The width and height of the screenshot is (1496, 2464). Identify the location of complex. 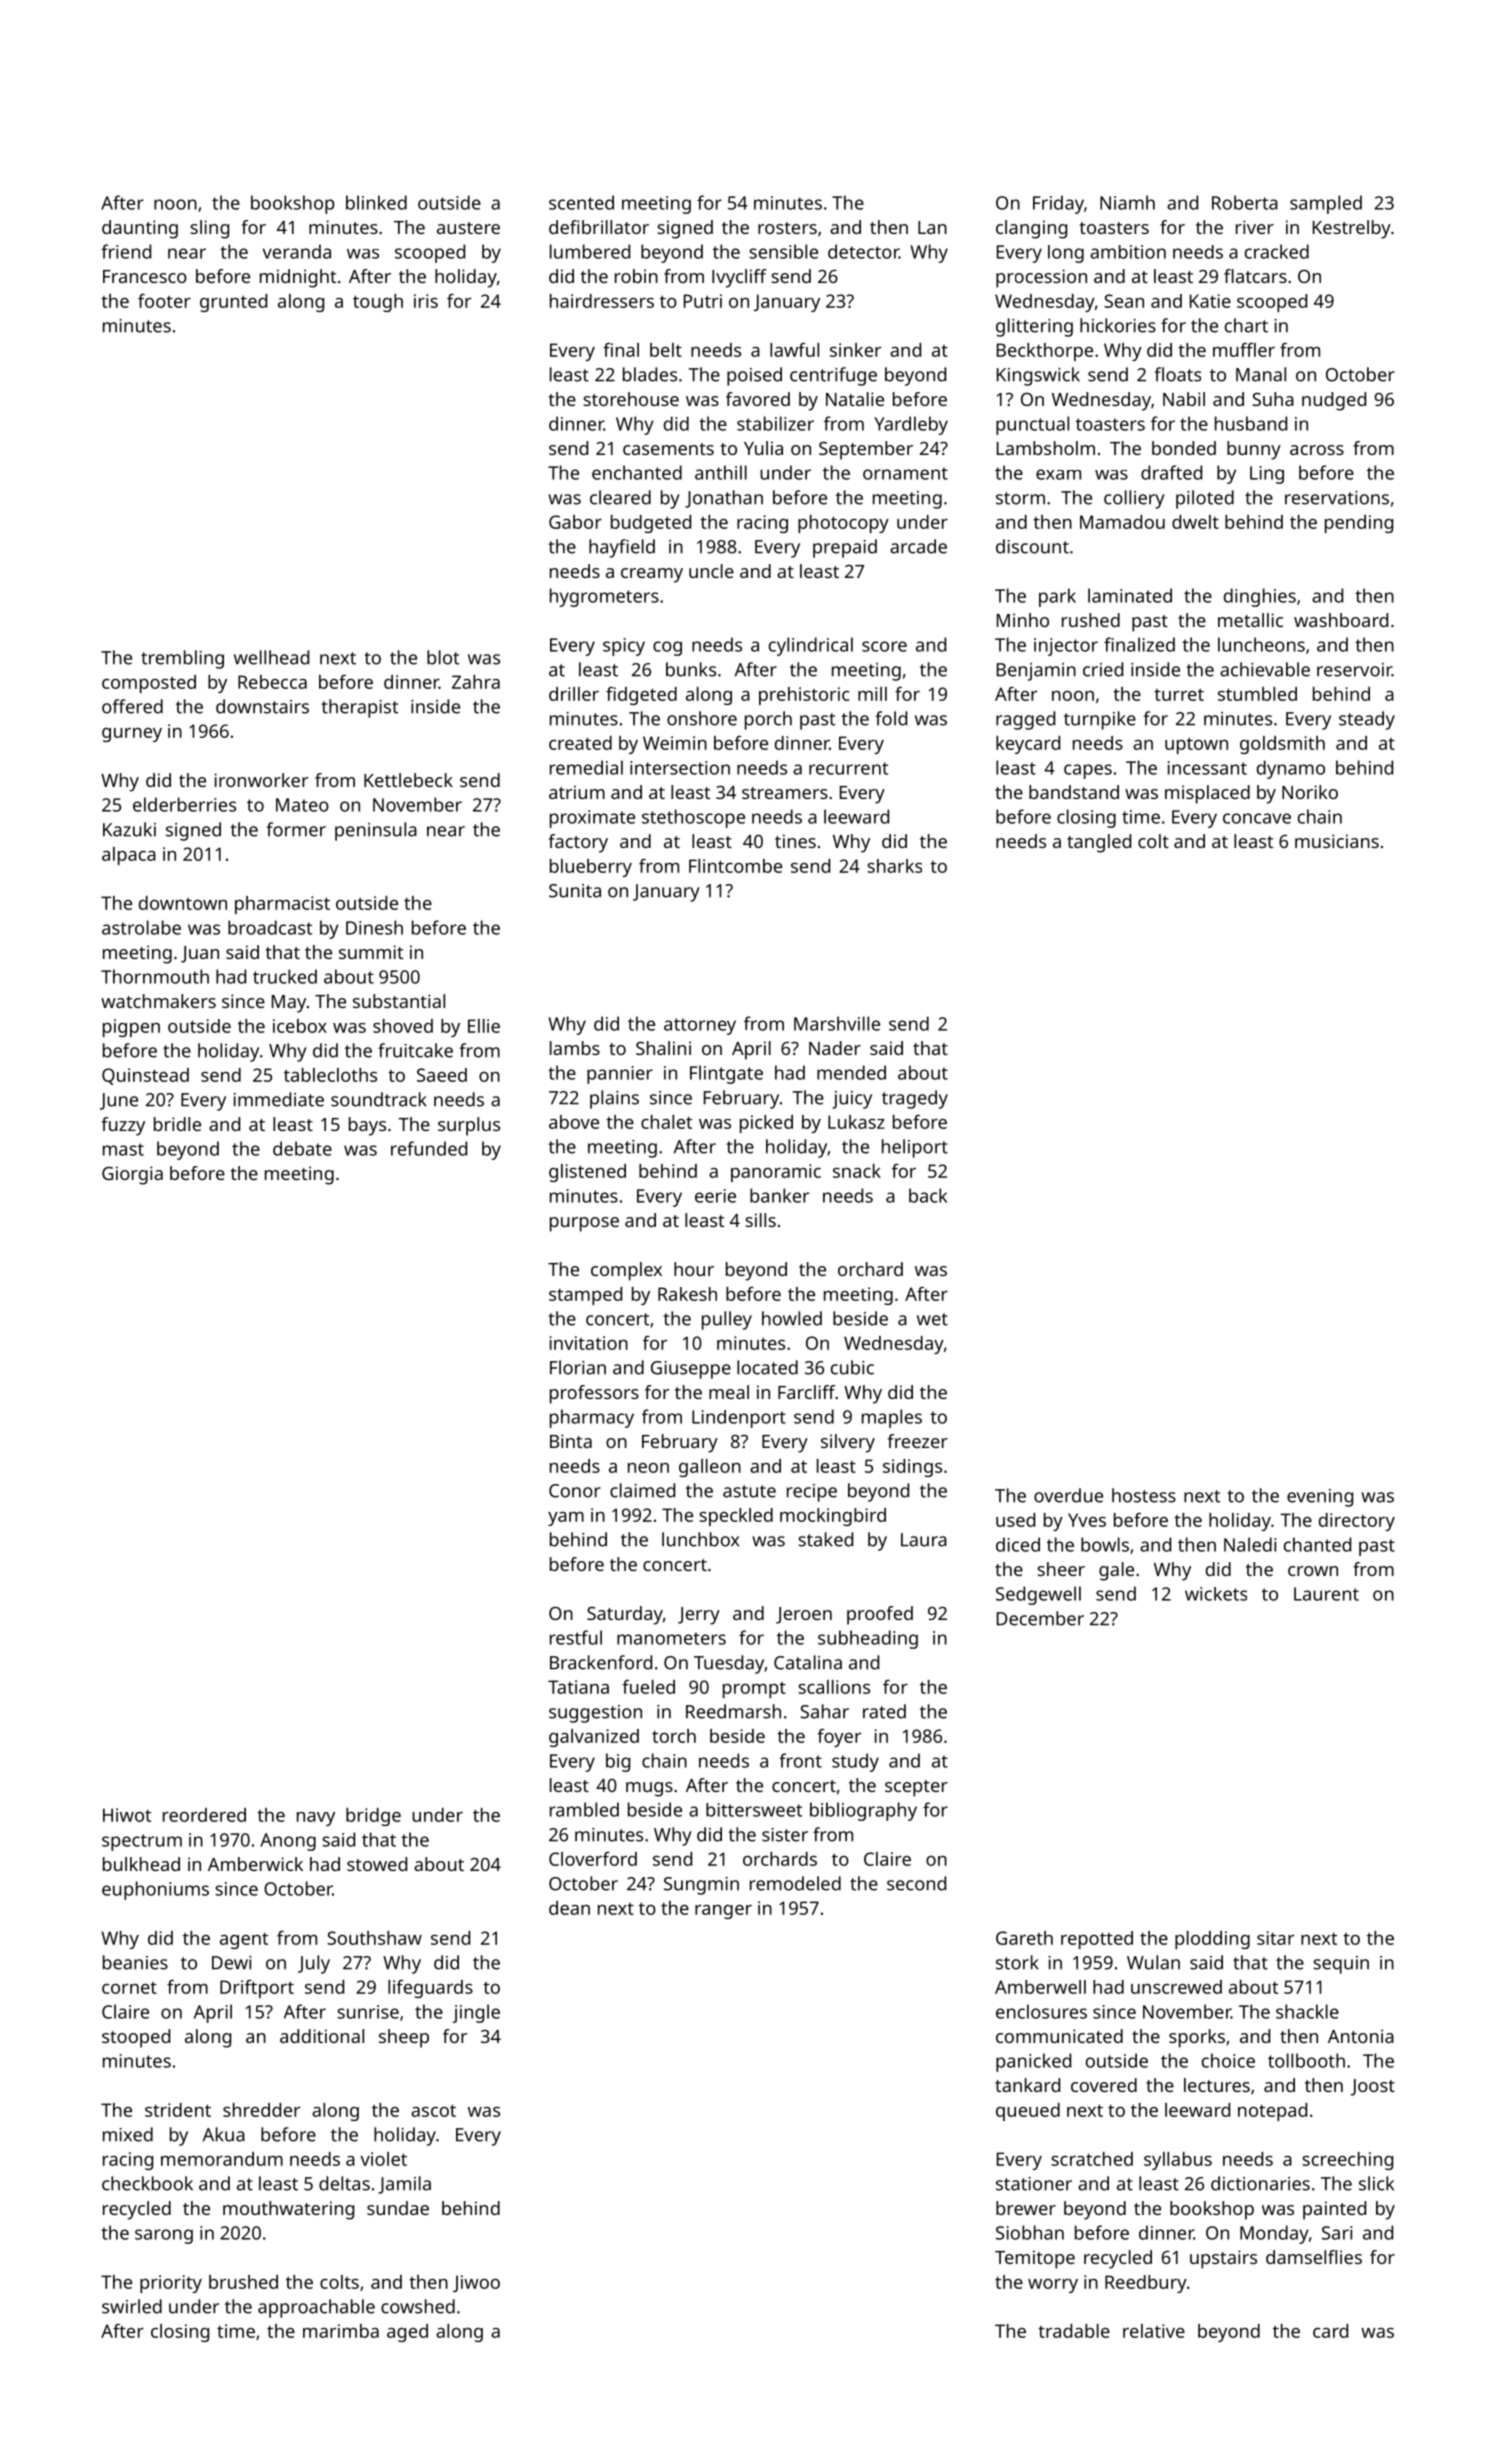
(626, 1271).
